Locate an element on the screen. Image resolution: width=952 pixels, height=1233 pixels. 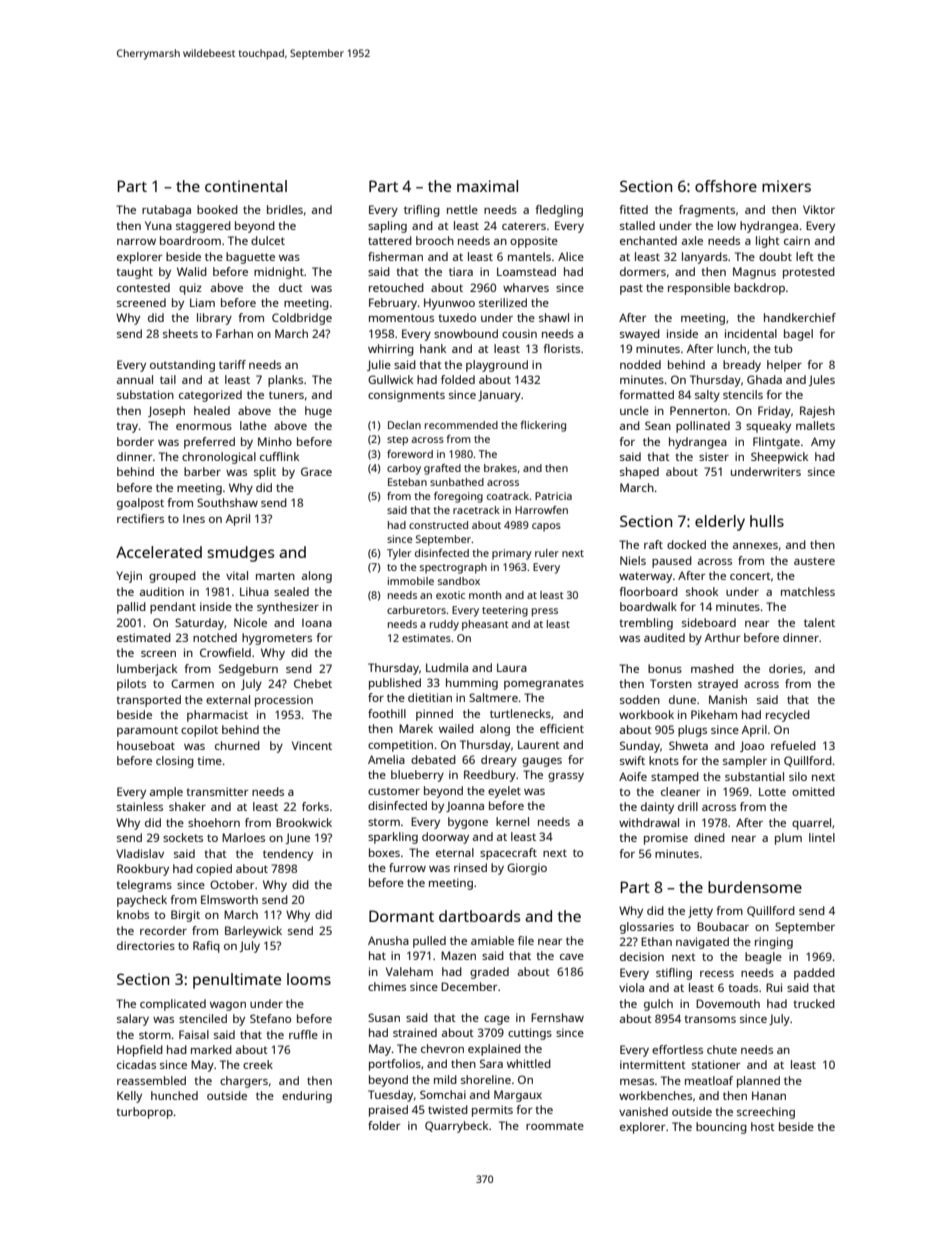
Accelerated is located at coordinates (159, 552).
